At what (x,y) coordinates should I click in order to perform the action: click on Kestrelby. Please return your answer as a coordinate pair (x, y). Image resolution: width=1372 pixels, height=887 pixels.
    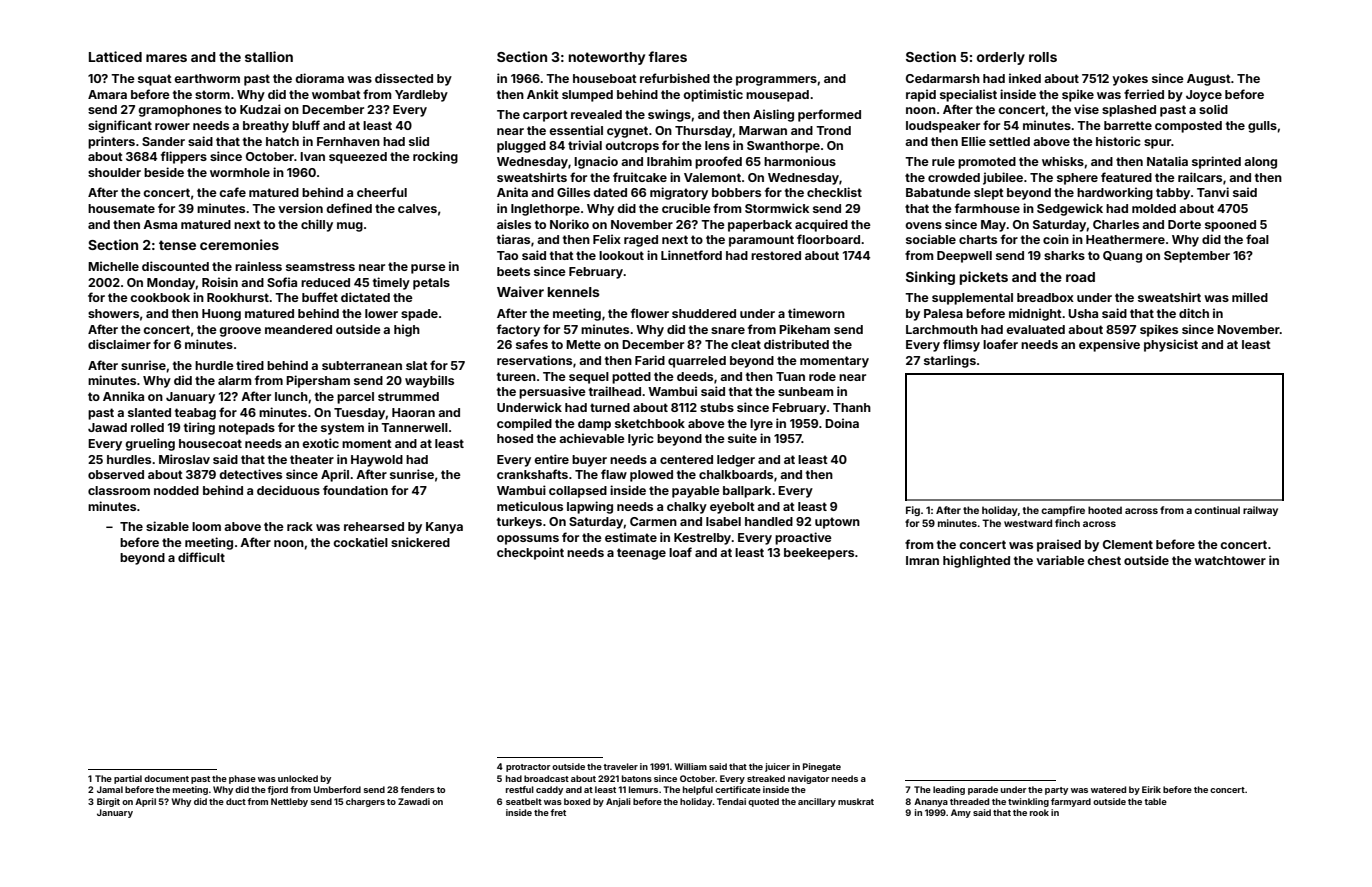
    Looking at the image, I should click on (703, 539).
